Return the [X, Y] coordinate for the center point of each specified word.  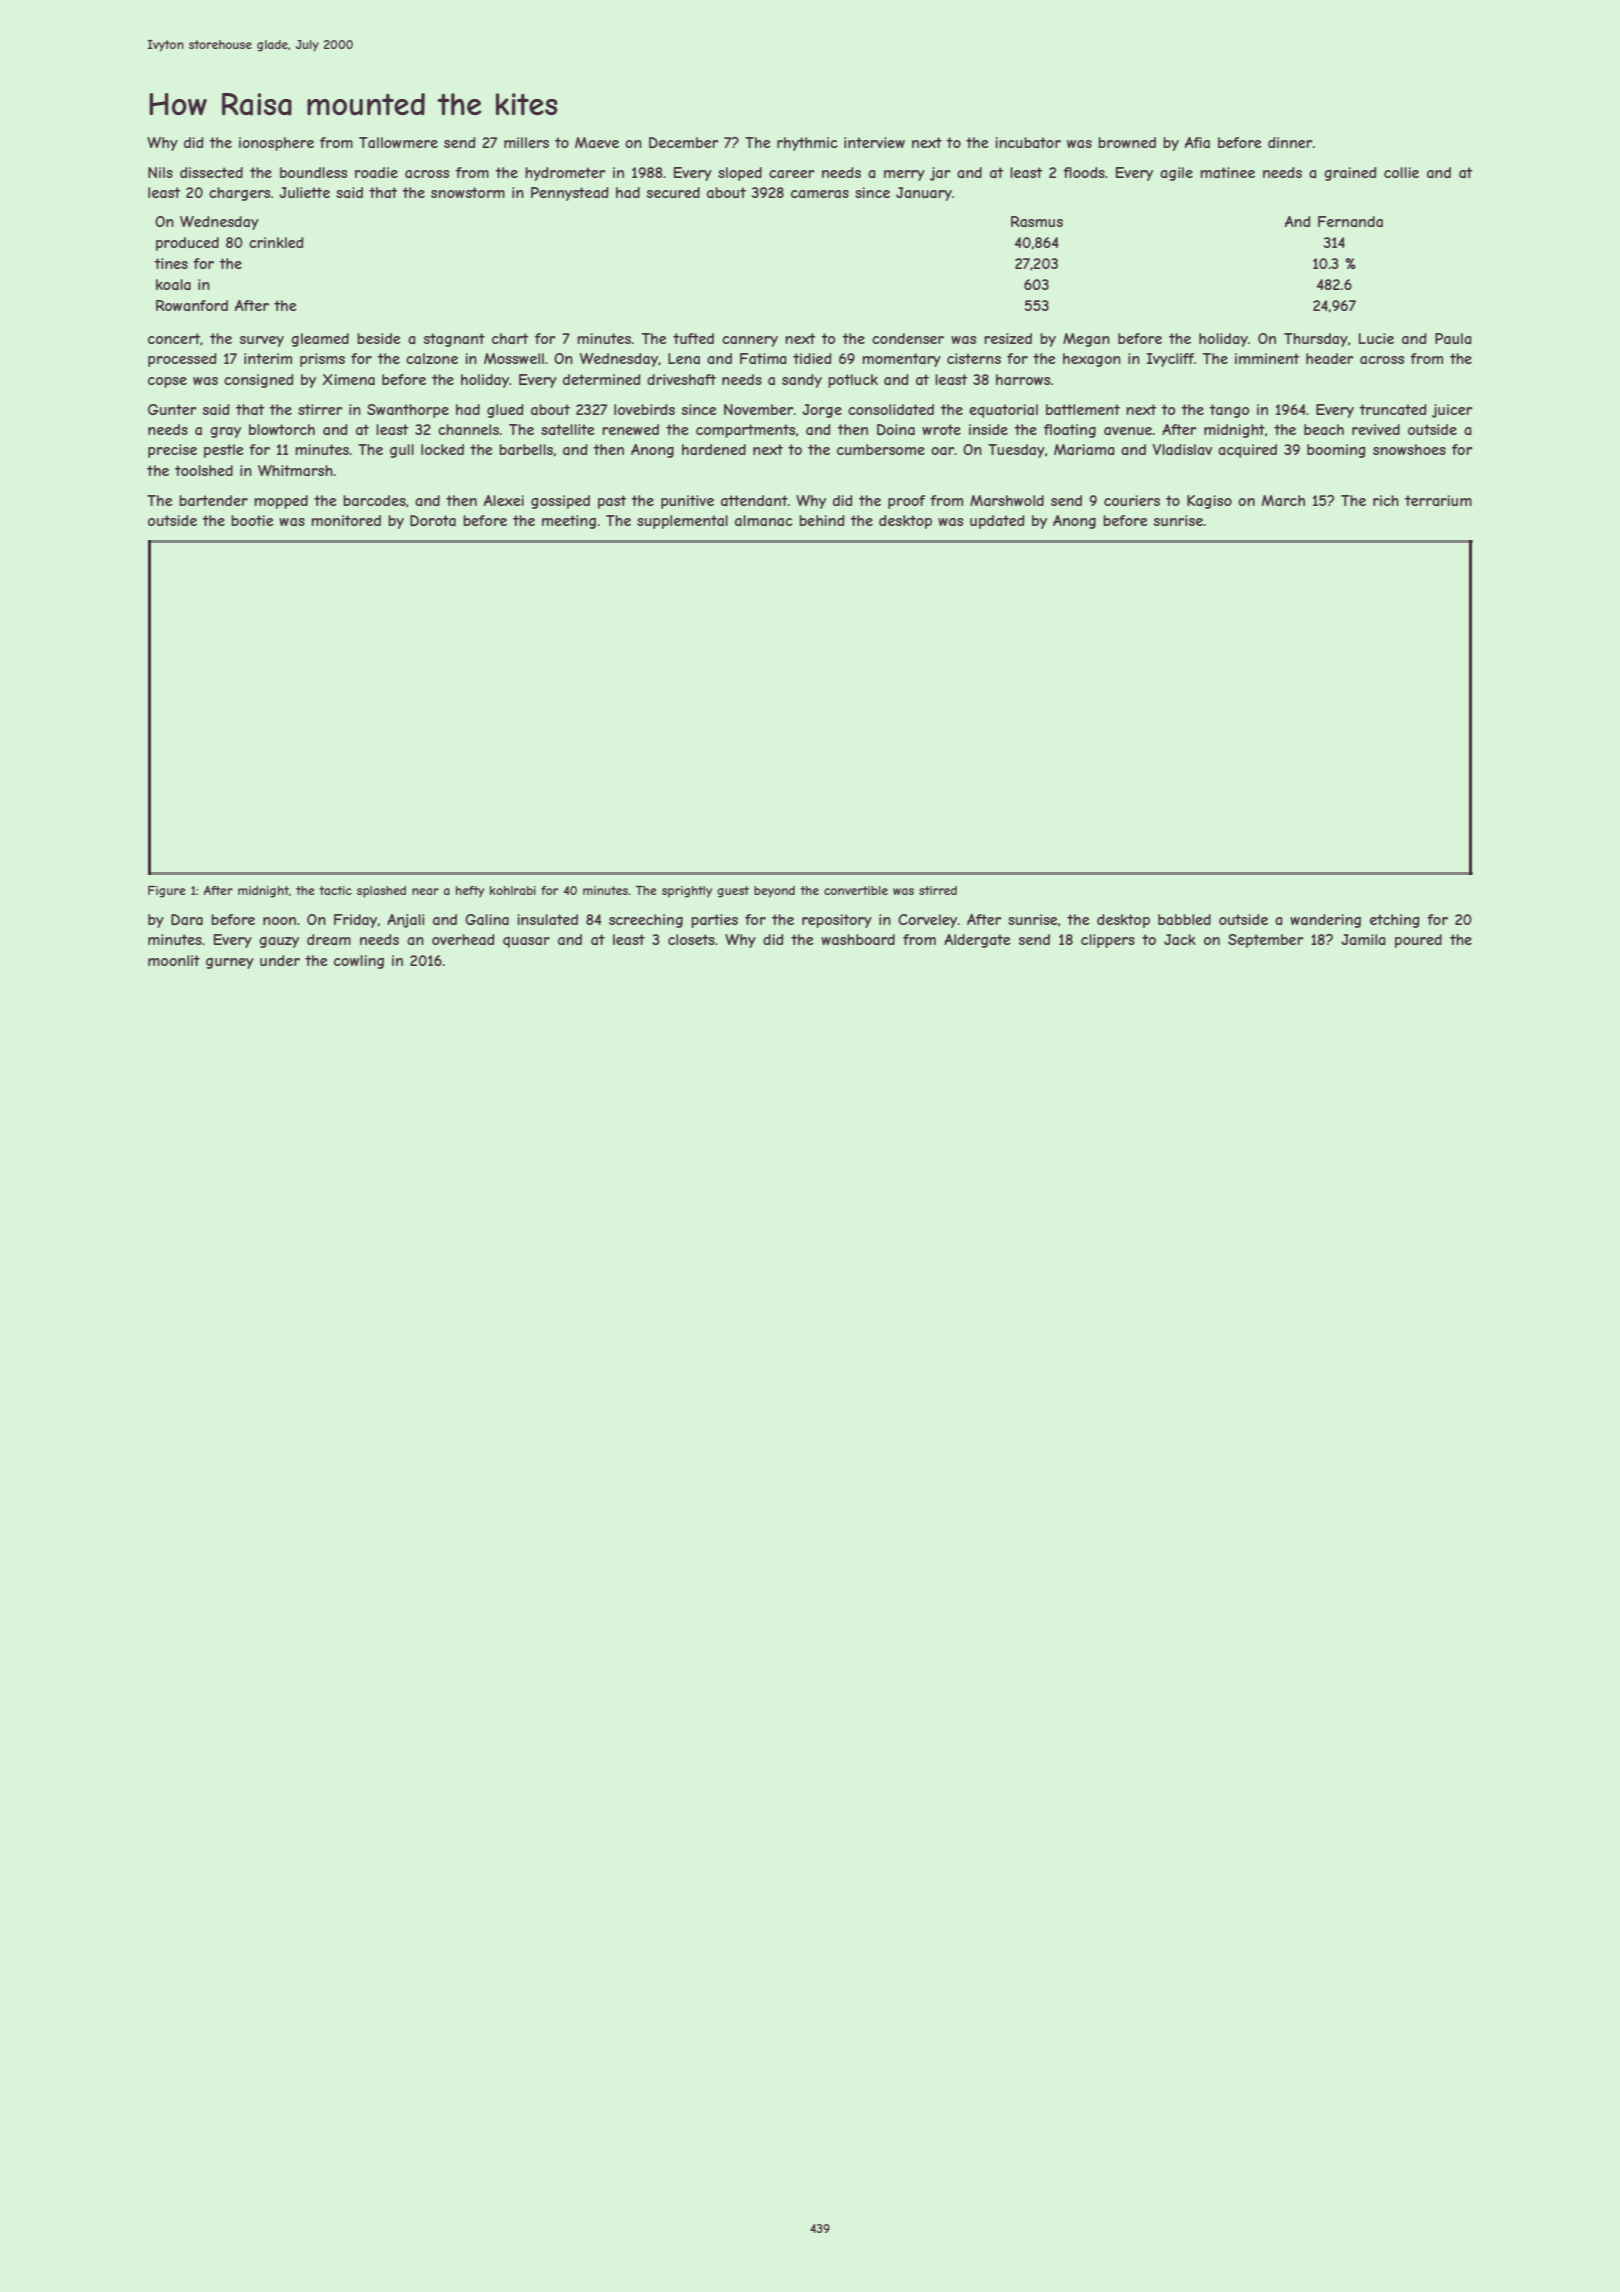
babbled [1184, 919]
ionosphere [276, 144]
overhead [463, 939]
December [684, 142]
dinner [1290, 142]
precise [172, 451]
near [425, 891]
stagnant [454, 340]
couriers [1132, 500]
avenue [1128, 431]
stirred [938, 890]
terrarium [1438, 500]
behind [822, 520]
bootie [252, 520]
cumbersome [881, 449]
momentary [901, 360]
